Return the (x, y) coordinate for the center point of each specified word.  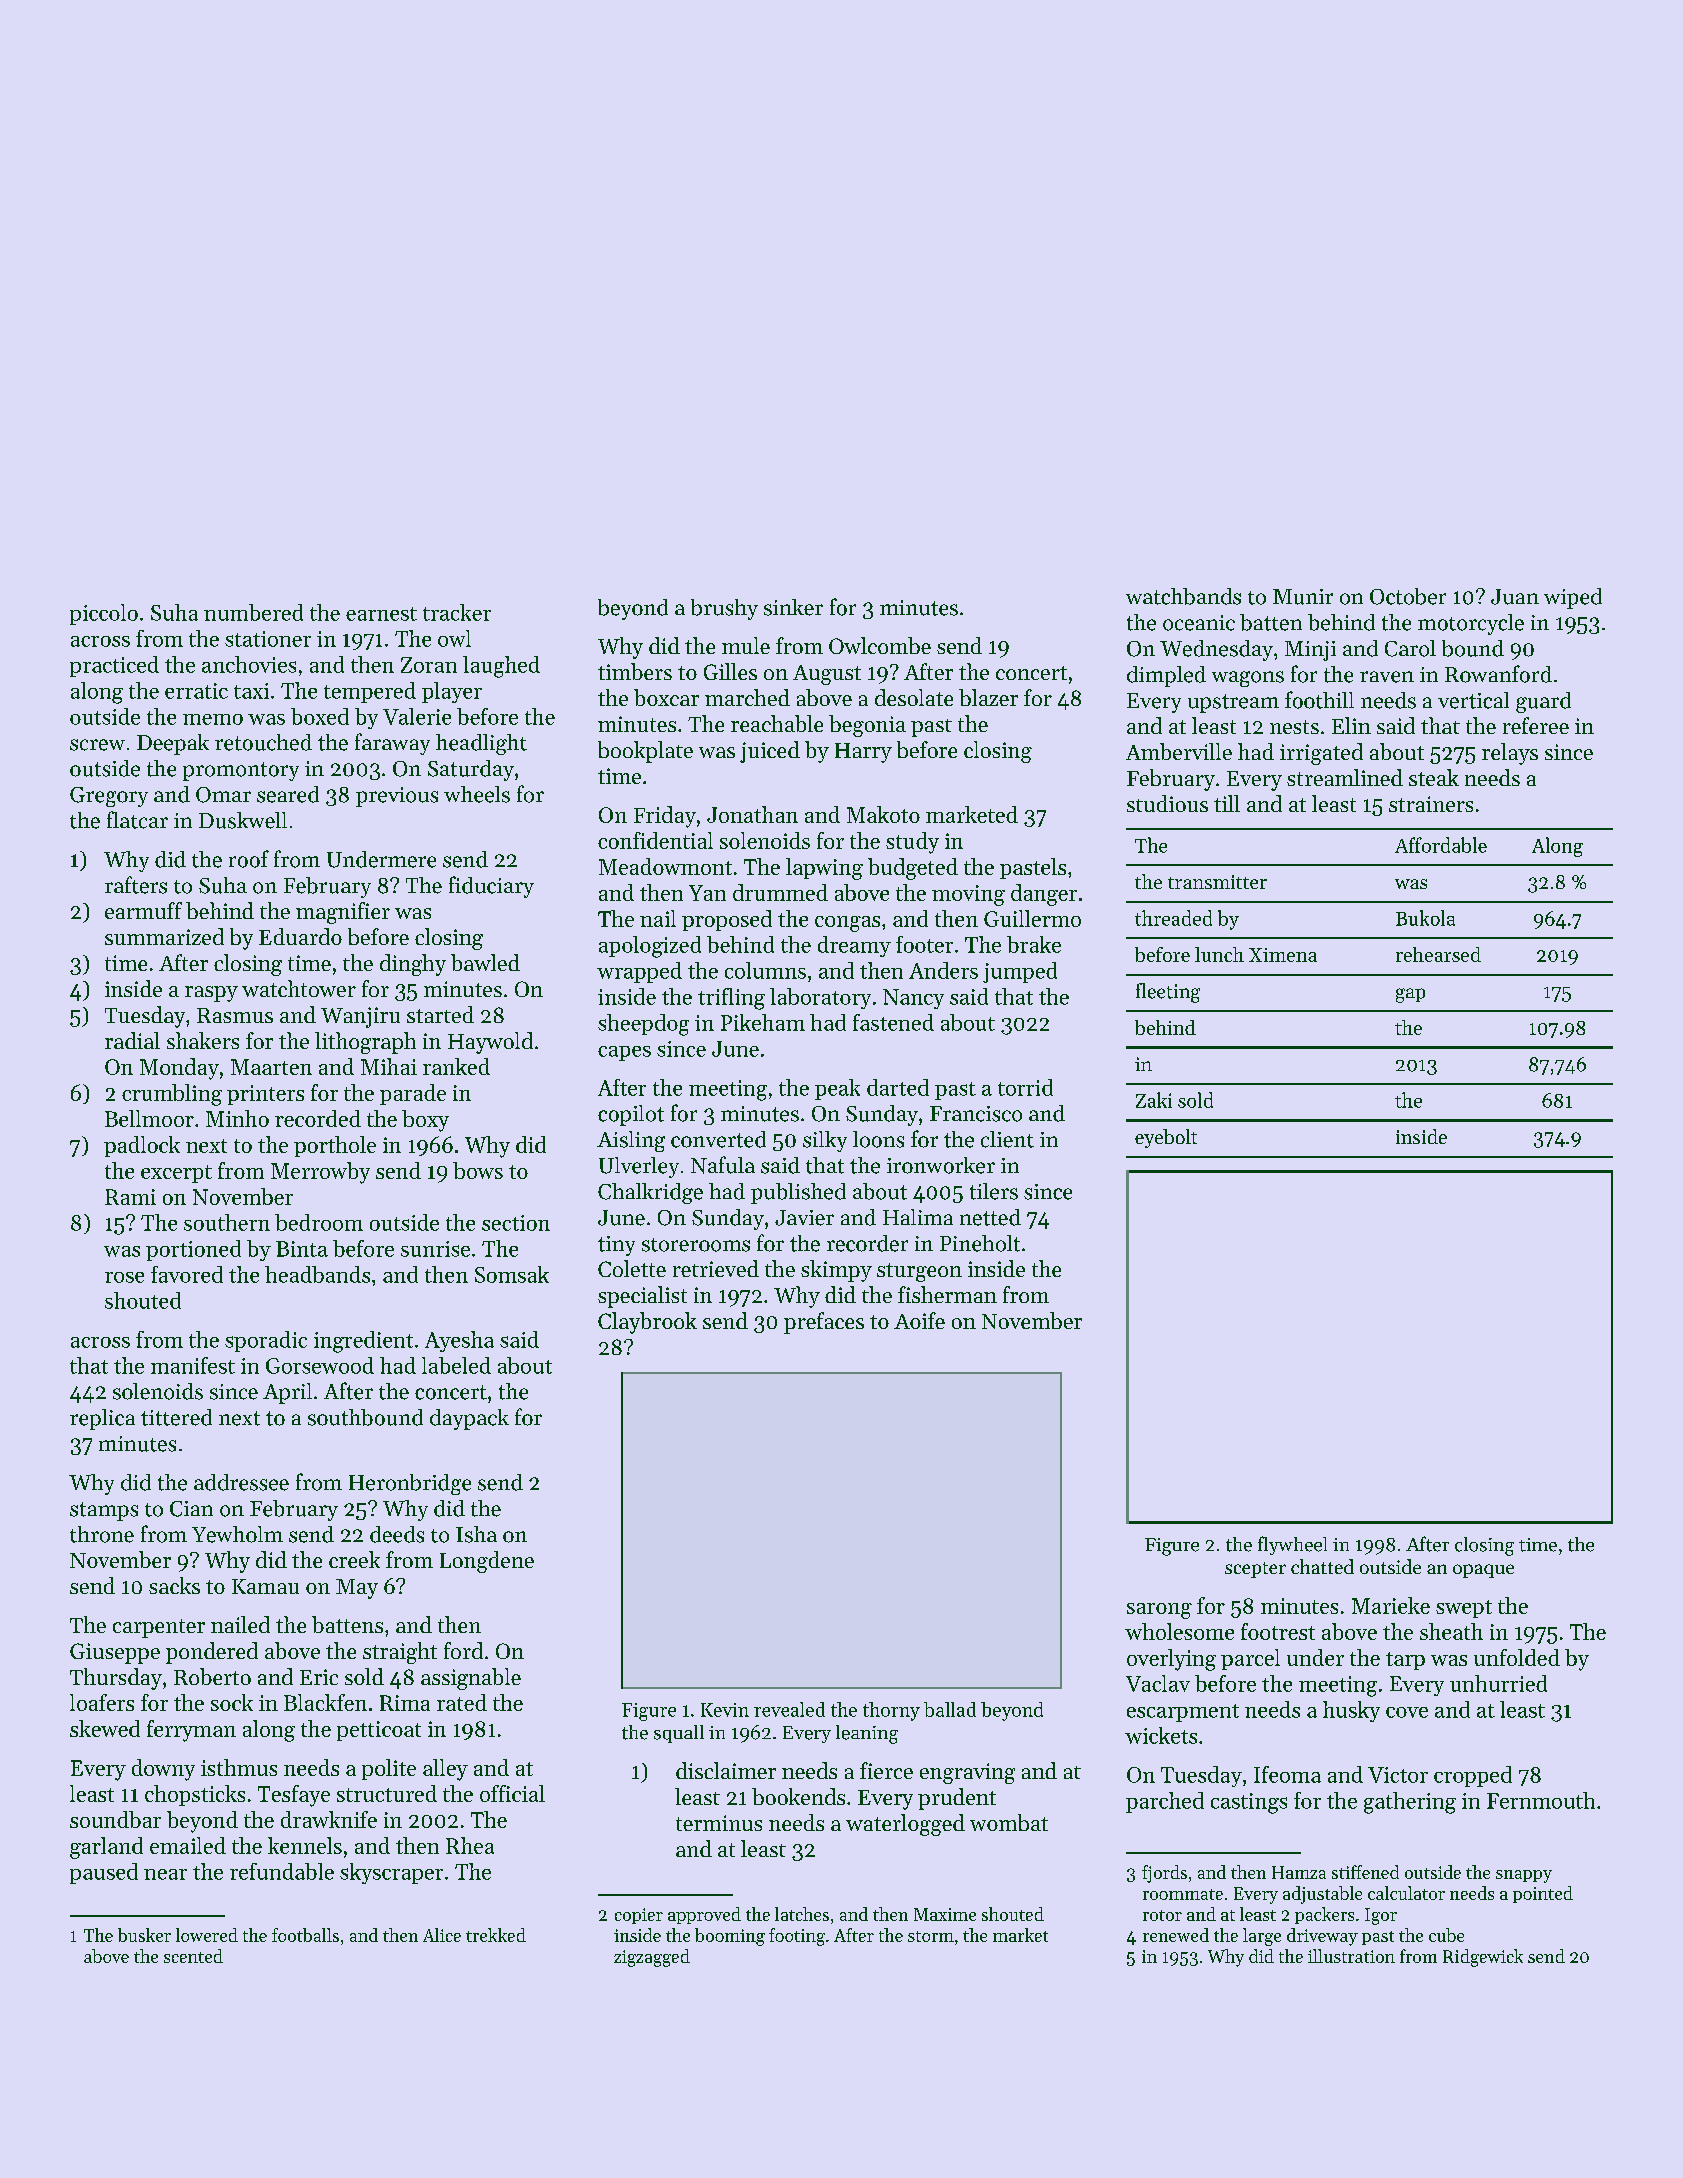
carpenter (159, 1628)
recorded (318, 1118)
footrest (1278, 1631)
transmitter (1217, 882)
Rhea (470, 1845)
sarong (1159, 1611)
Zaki (1154, 1100)
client (1007, 1139)
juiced (770, 752)
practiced (114, 666)
